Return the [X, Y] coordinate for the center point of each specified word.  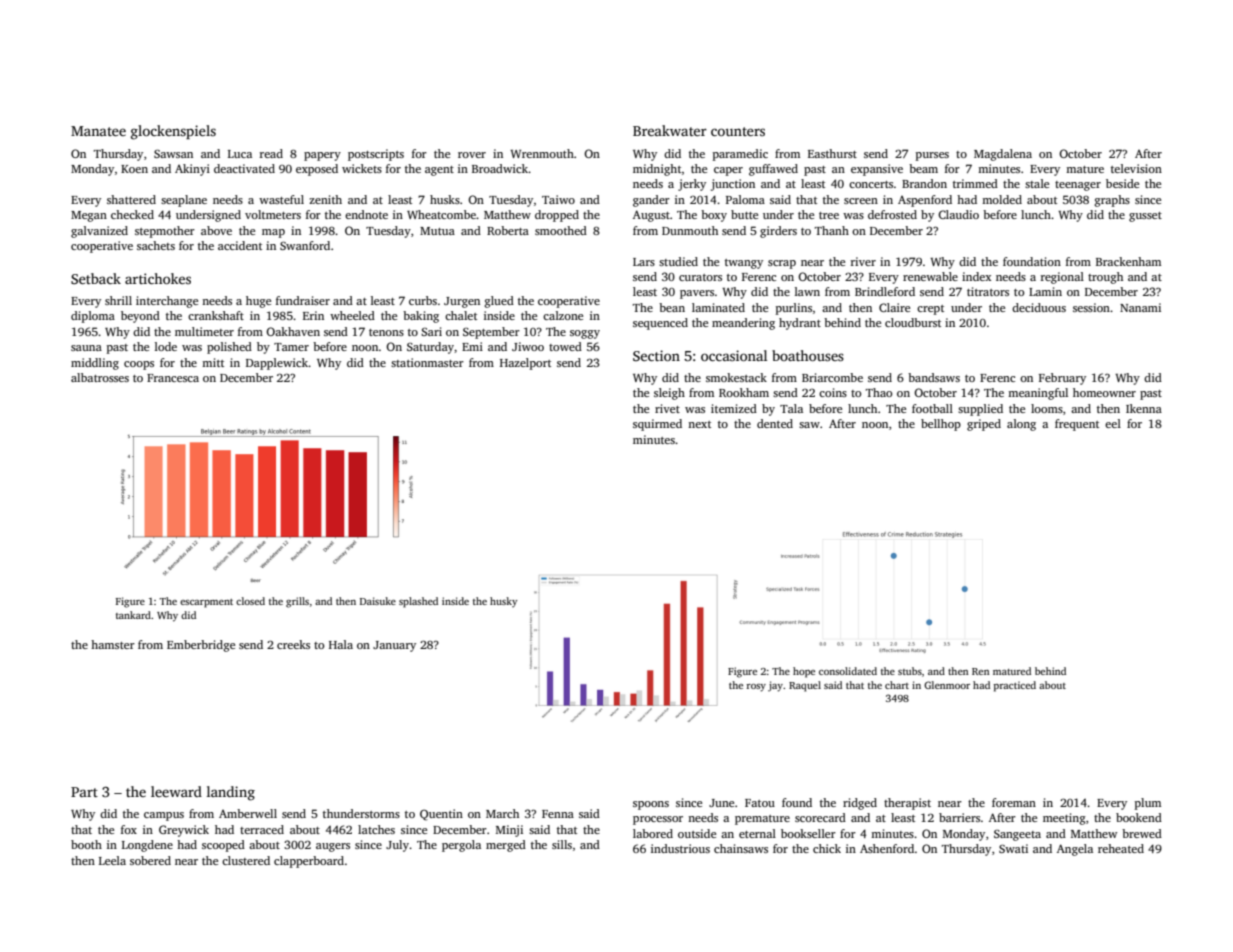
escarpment [206, 603]
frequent [1077, 425]
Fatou [760, 803]
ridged [860, 804]
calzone [563, 315]
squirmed [657, 425]
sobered [150, 860]
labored [653, 833]
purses [932, 156]
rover [472, 155]
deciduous [1039, 307]
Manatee [98, 131]
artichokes [158, 278]
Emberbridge [201, 646]
